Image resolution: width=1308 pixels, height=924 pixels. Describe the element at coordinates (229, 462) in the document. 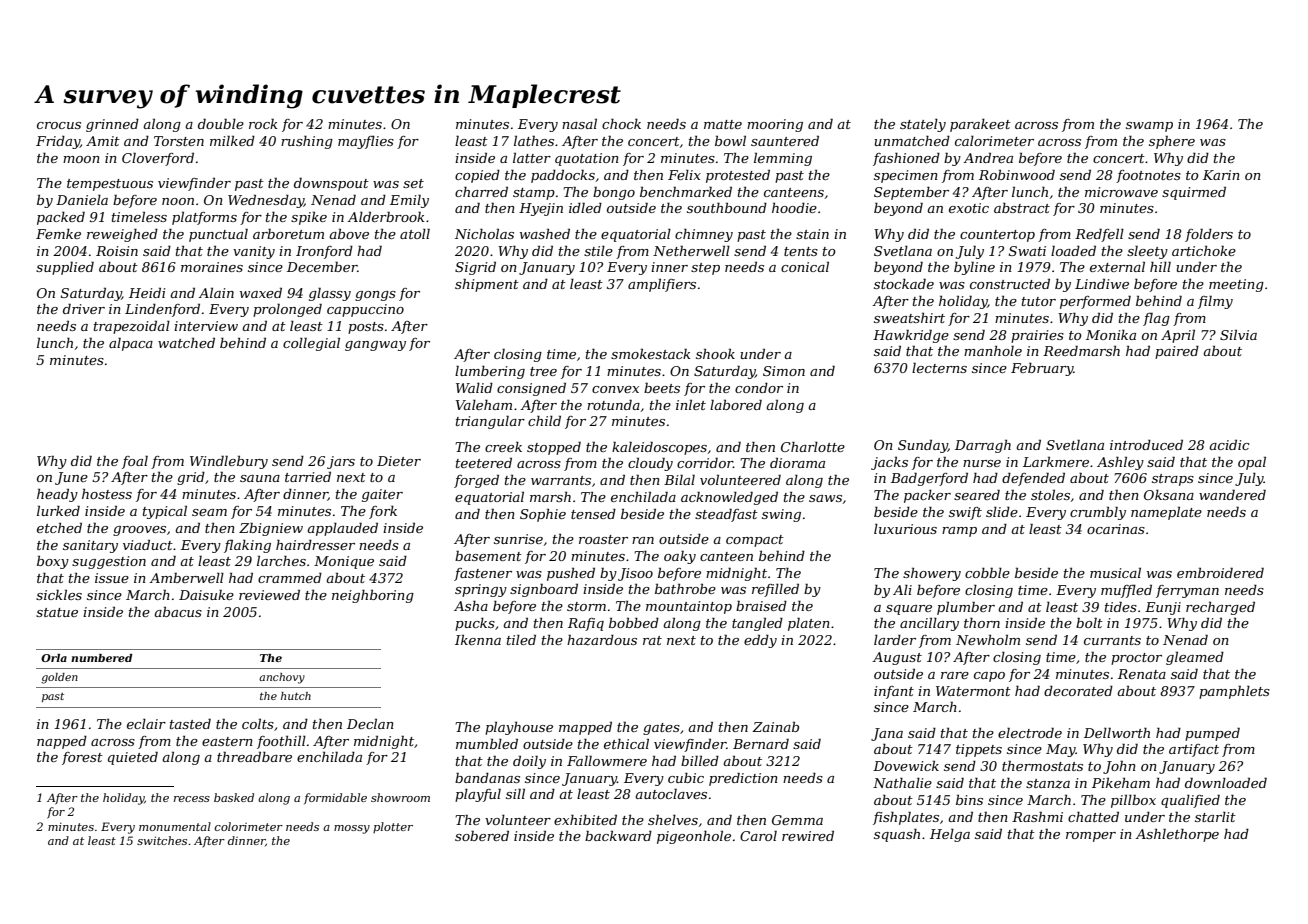

I see `Windlebury` at that location.
